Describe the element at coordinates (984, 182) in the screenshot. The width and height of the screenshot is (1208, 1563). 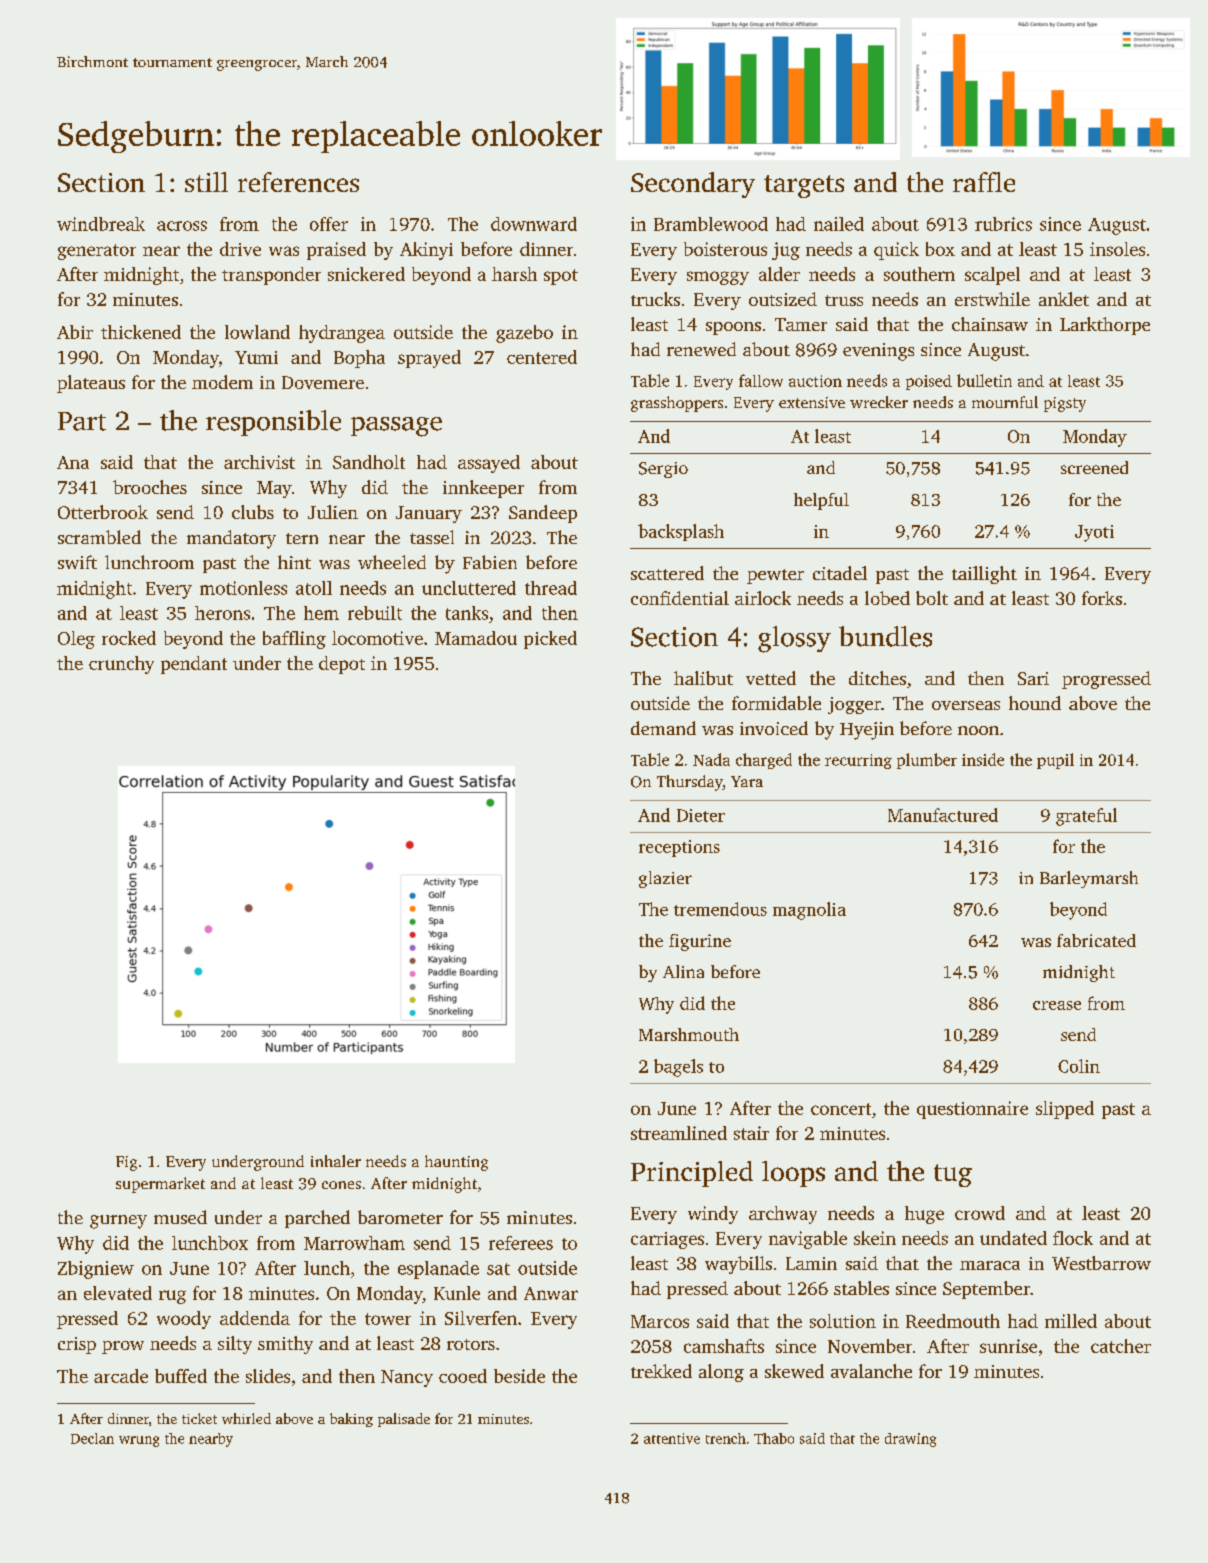
I see `raffle` at that location.
